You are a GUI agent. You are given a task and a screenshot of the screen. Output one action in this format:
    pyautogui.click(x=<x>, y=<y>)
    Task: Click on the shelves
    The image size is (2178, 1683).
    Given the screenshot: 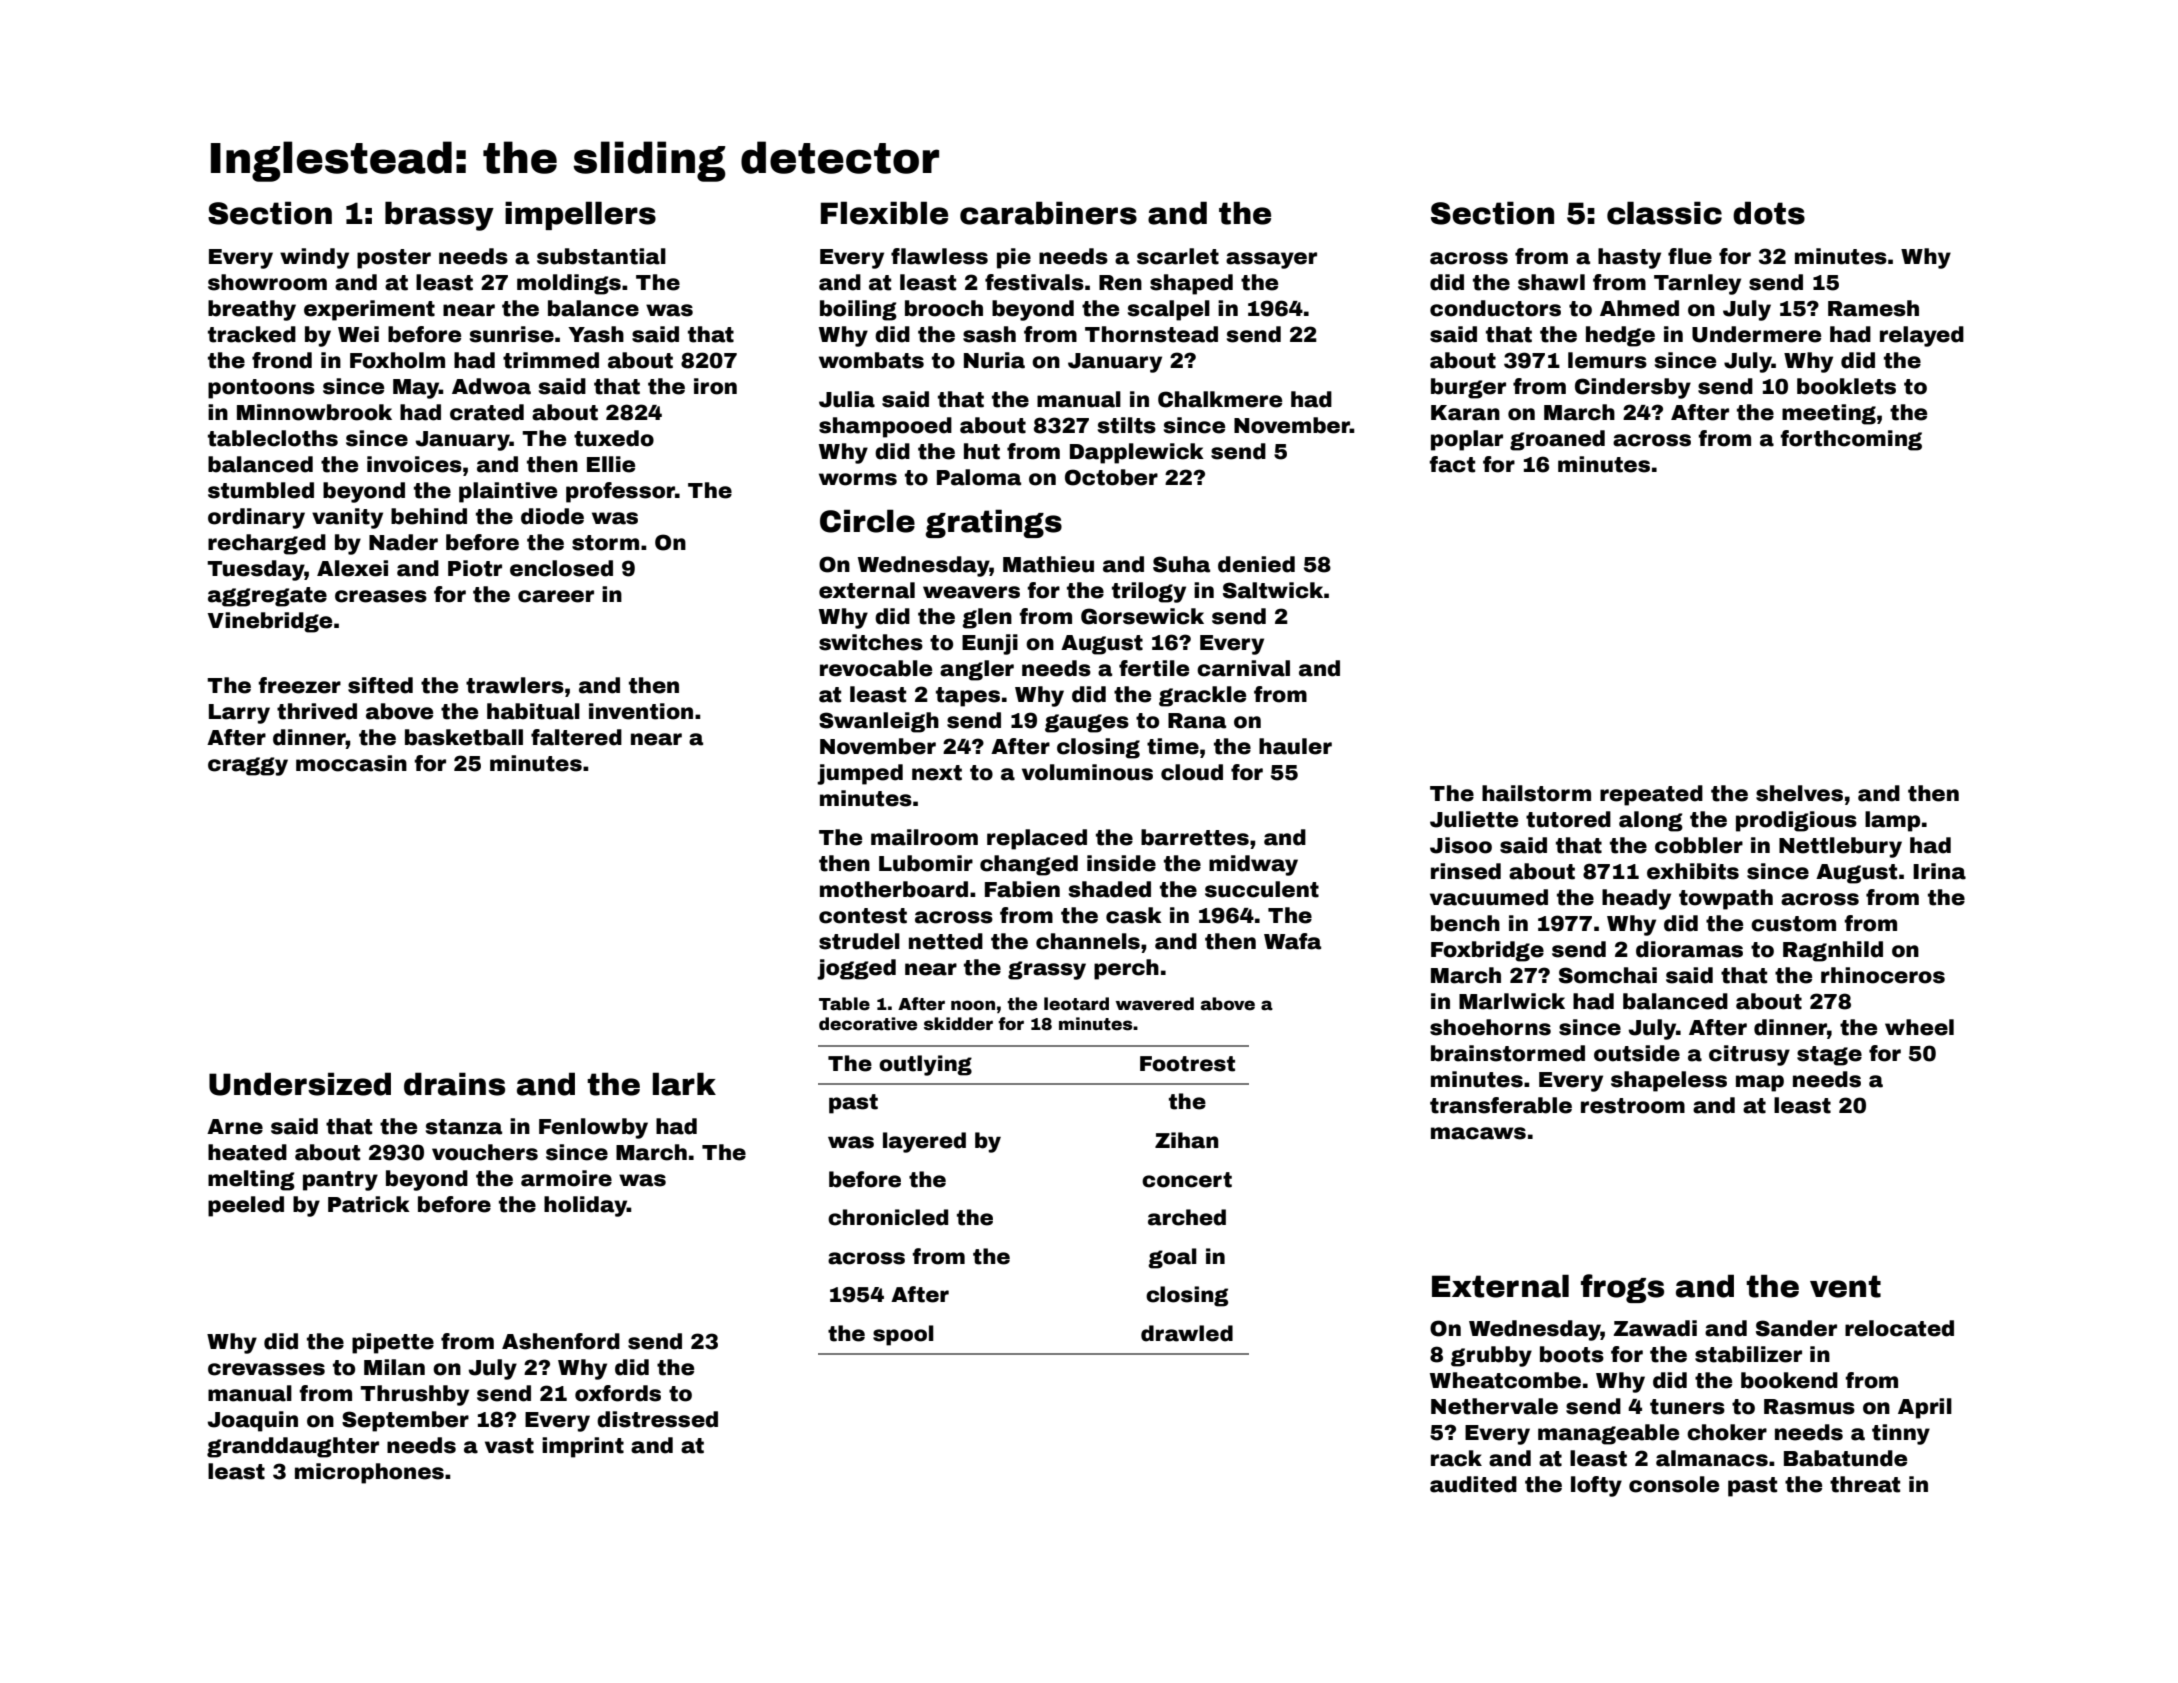 What is the action you would take?
    pyautogui.click(x=1799, y=793)
